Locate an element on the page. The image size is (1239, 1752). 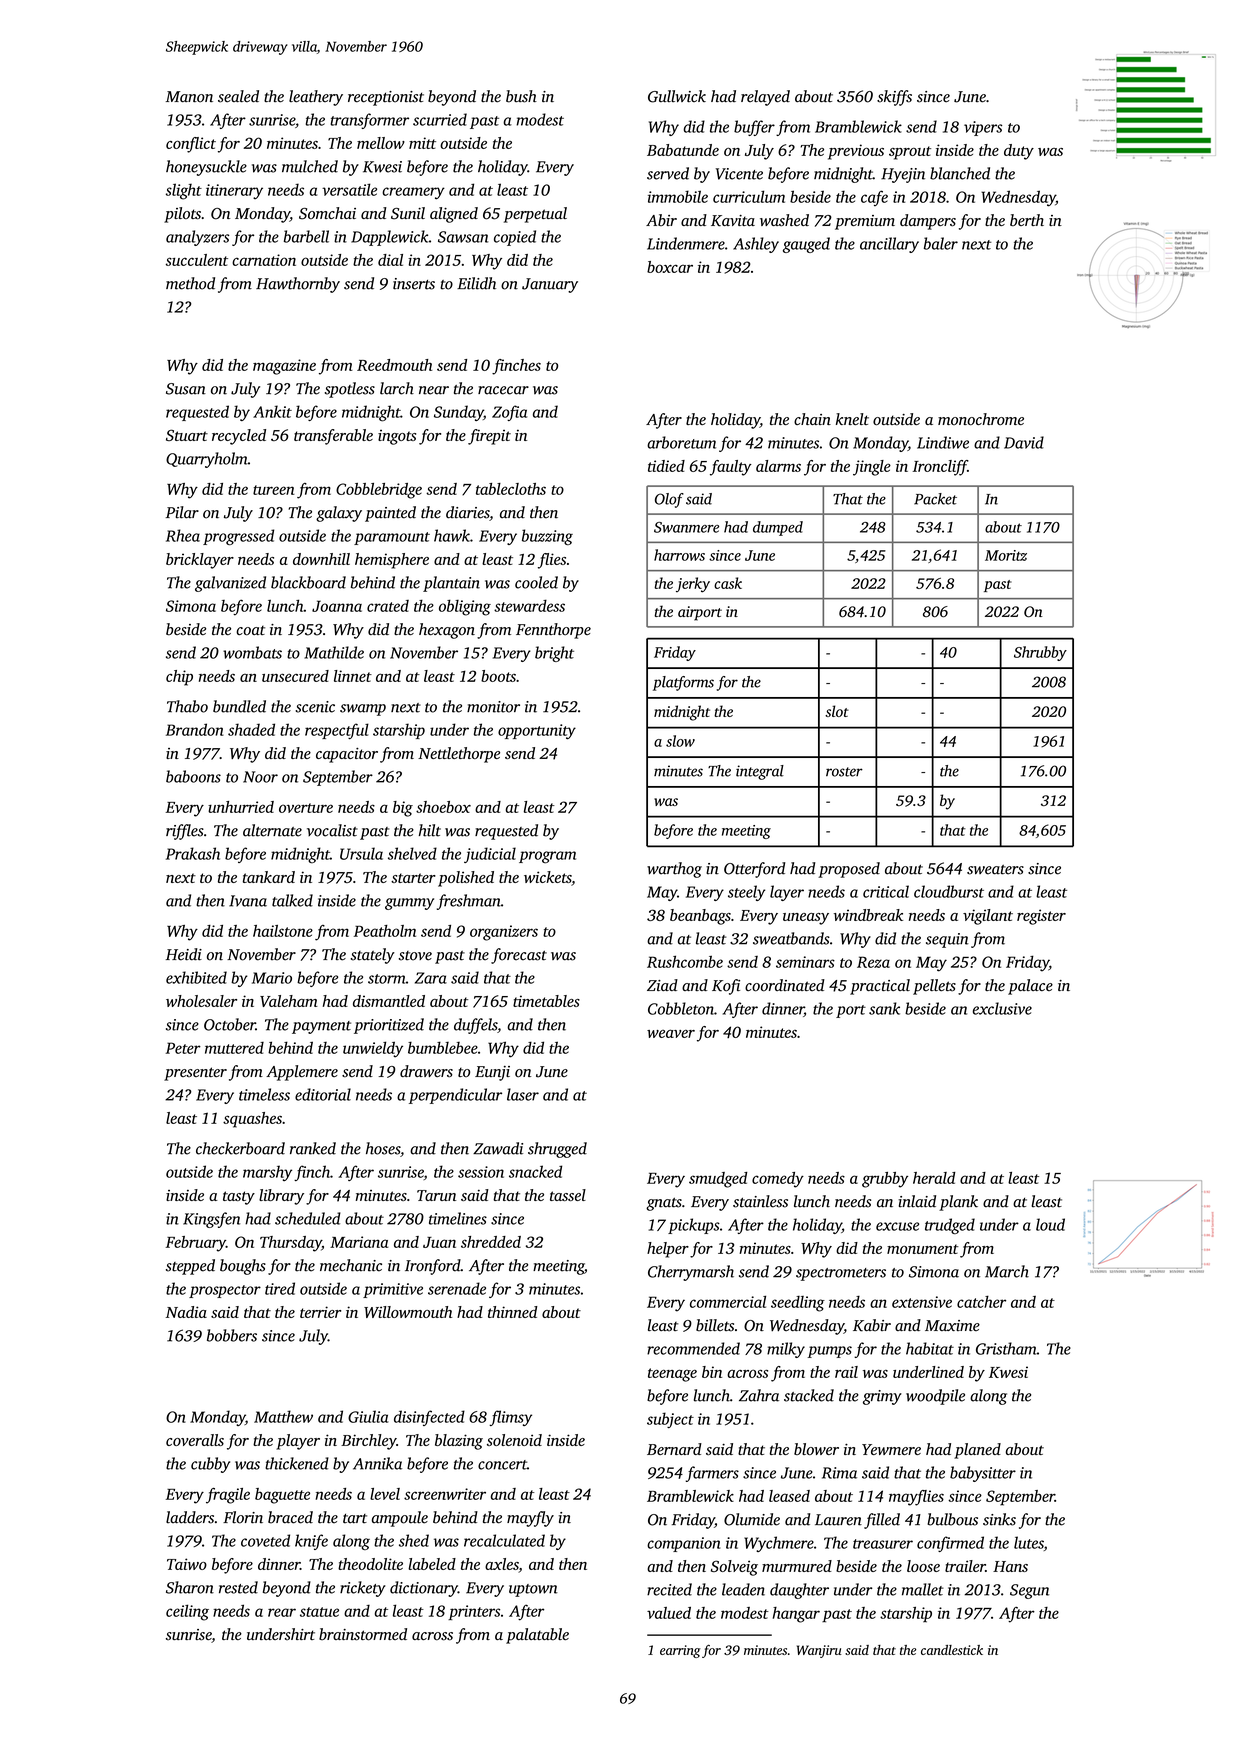
vipers is located at coordinates (983, 128).
